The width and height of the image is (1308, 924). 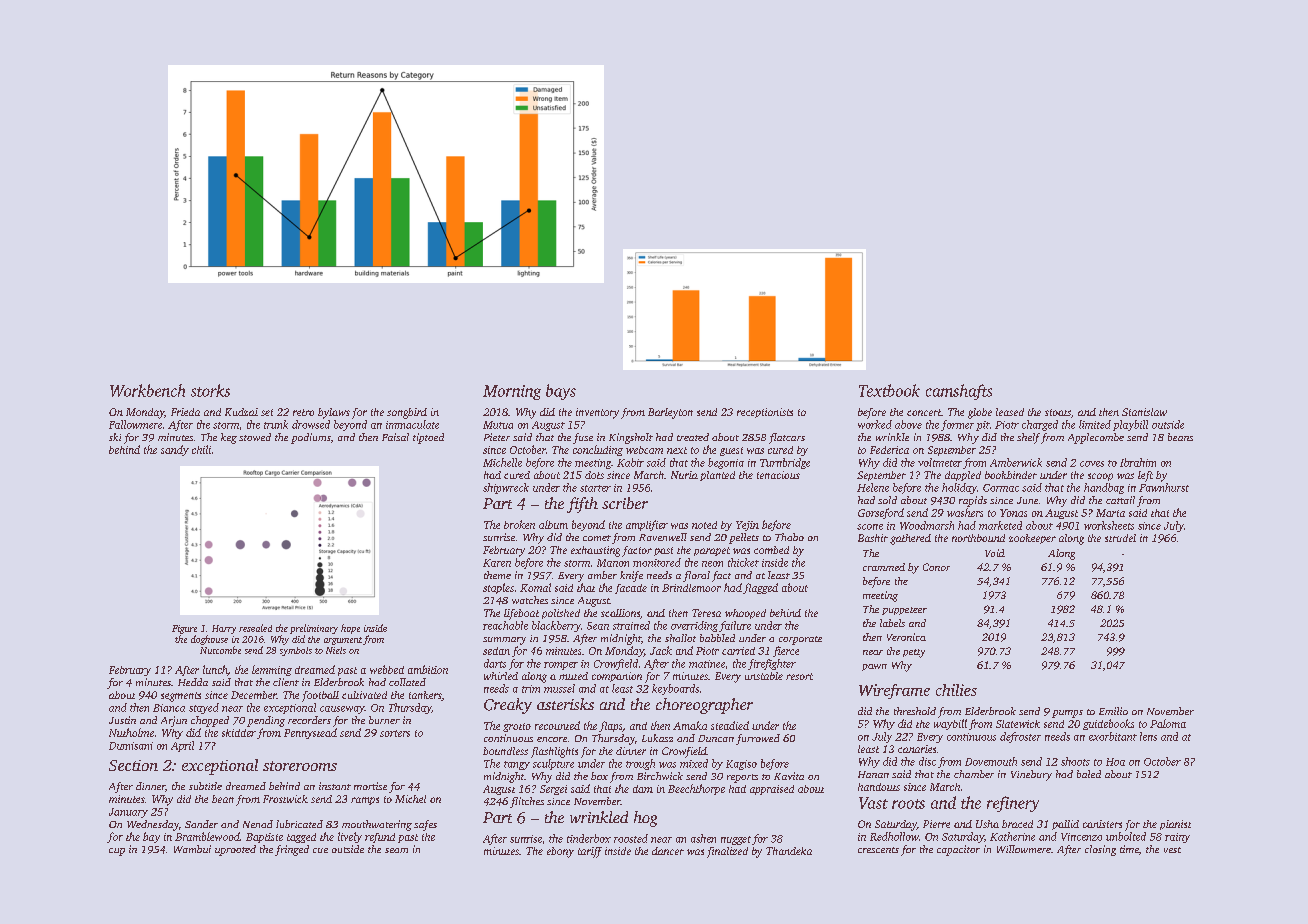 I want to click on asterisks, so click(x=565, y=704).
